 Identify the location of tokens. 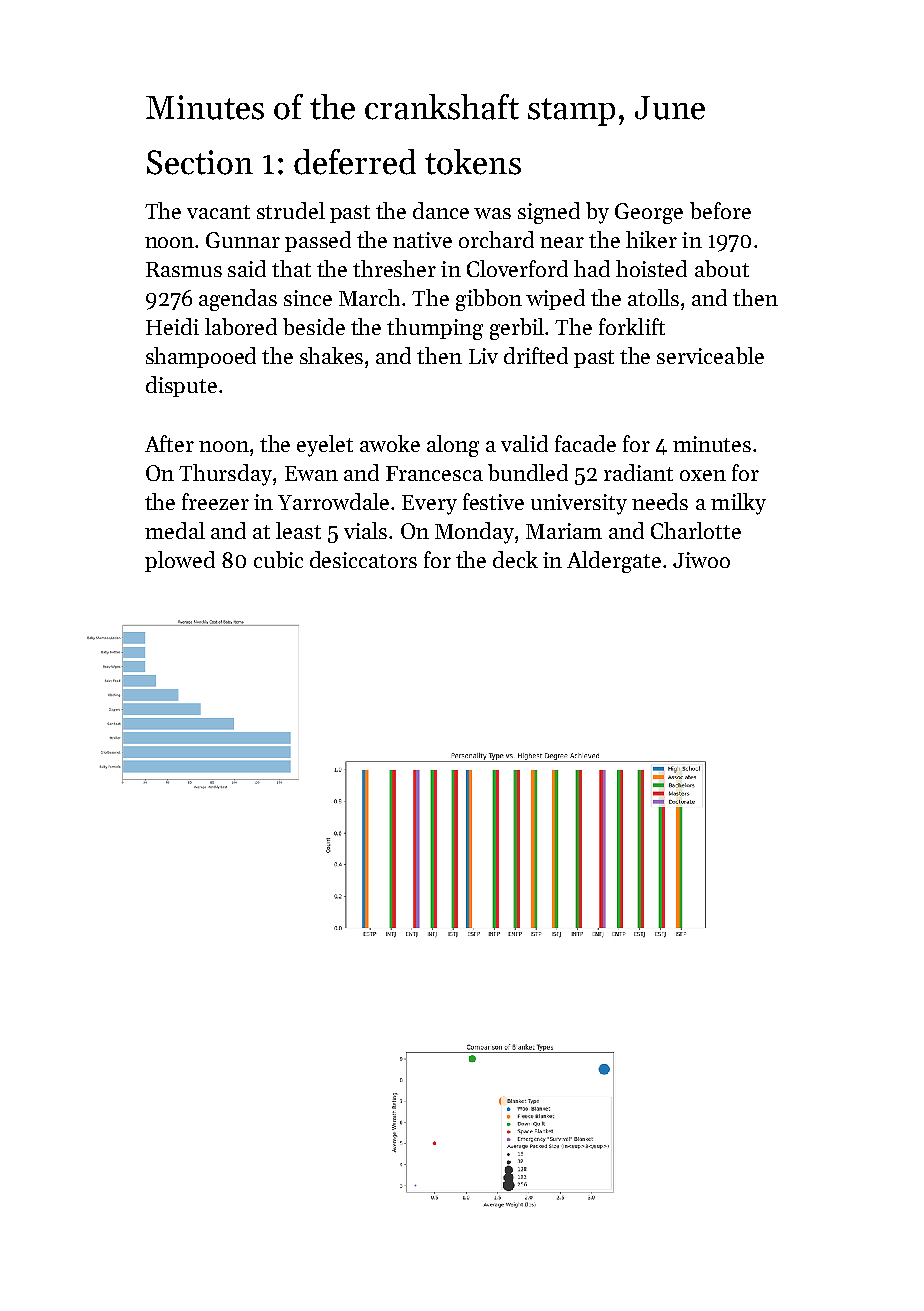
(473, 162).
